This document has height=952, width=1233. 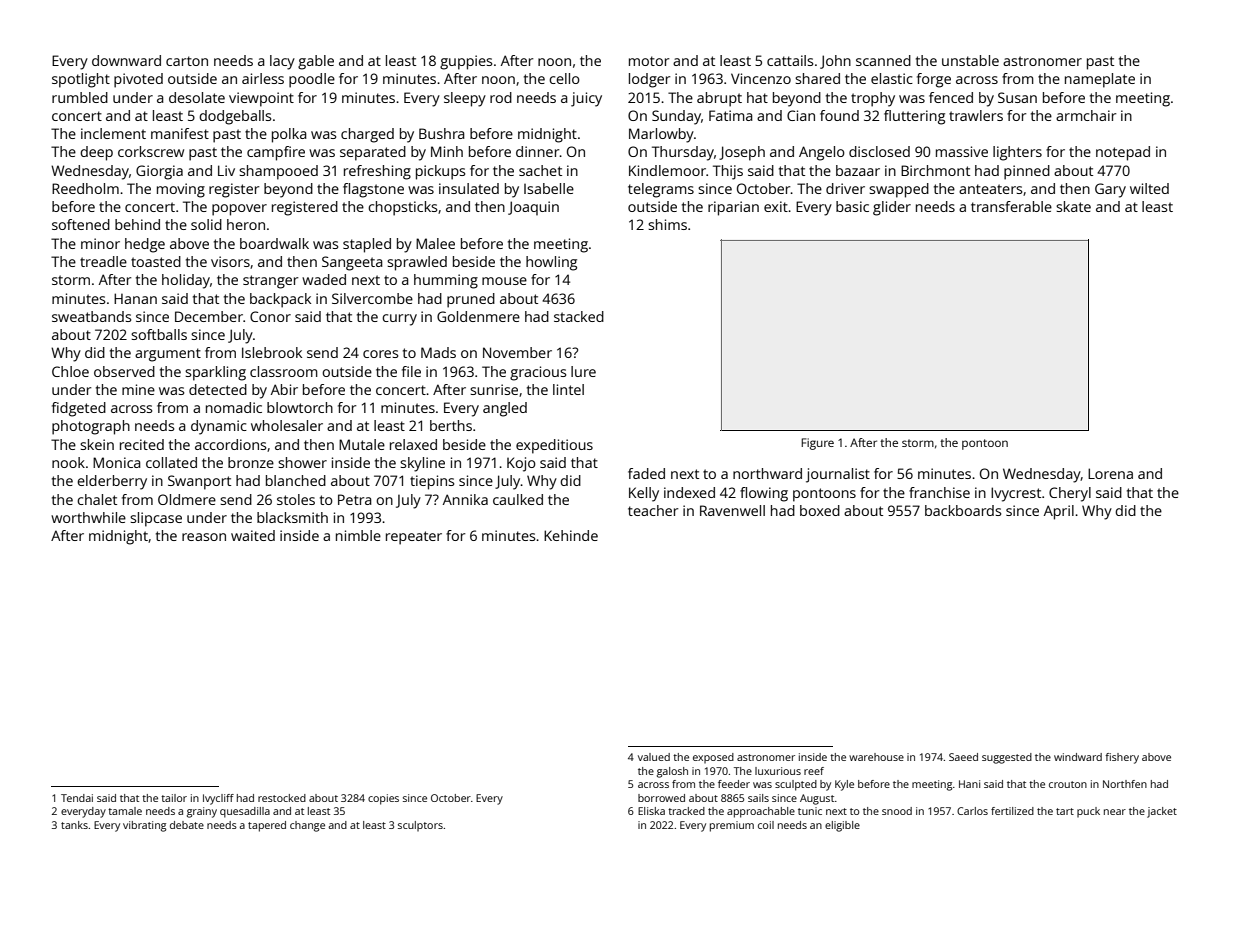 What do you see at coordinates (1073, 206) in the document?
I see `skate` at bounding box center [1073, 206].
